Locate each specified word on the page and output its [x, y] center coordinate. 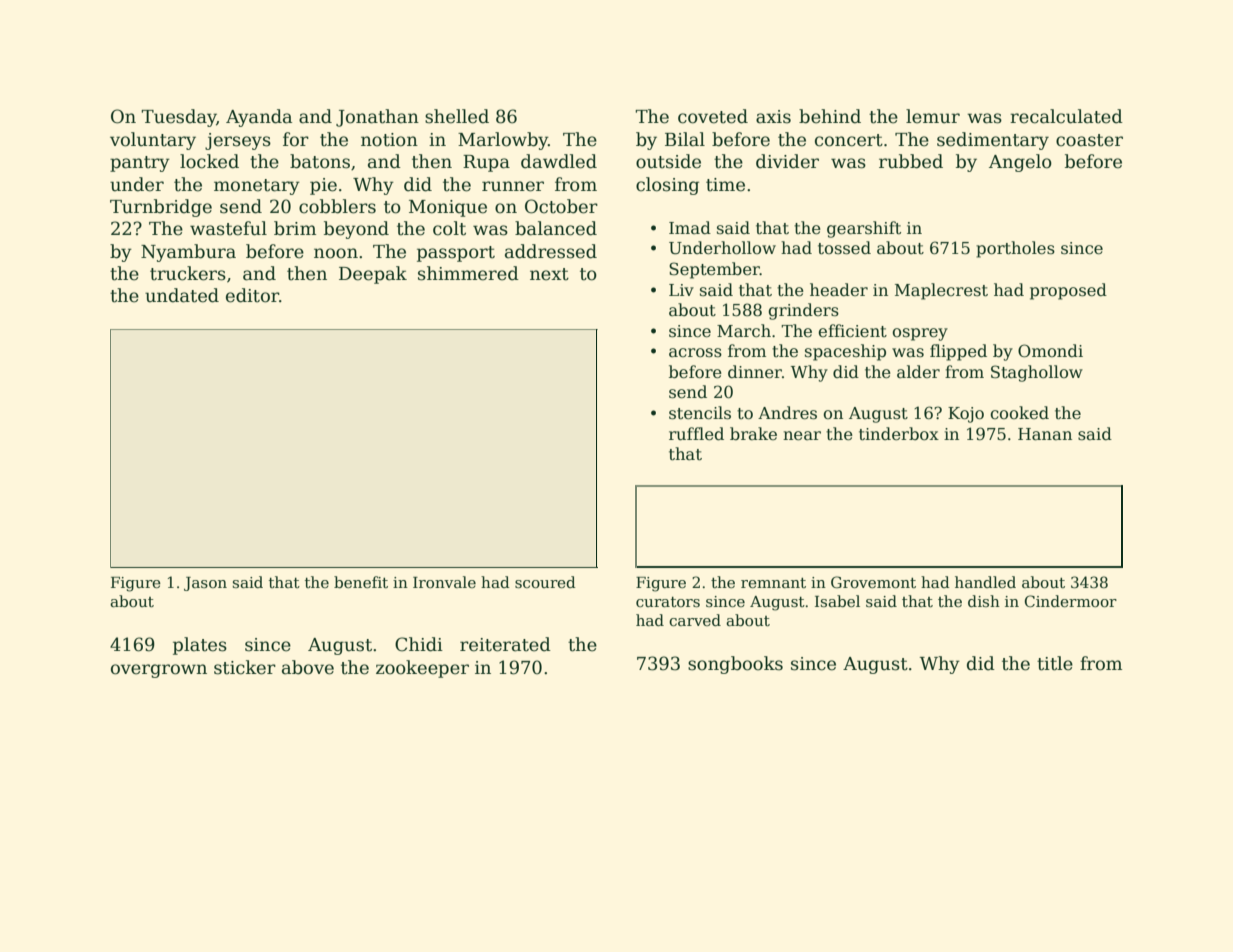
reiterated [505, 644]
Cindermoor [1071, 601]
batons [320, 161]
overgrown [159, 671]
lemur [933, 116]
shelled [457, 116]
